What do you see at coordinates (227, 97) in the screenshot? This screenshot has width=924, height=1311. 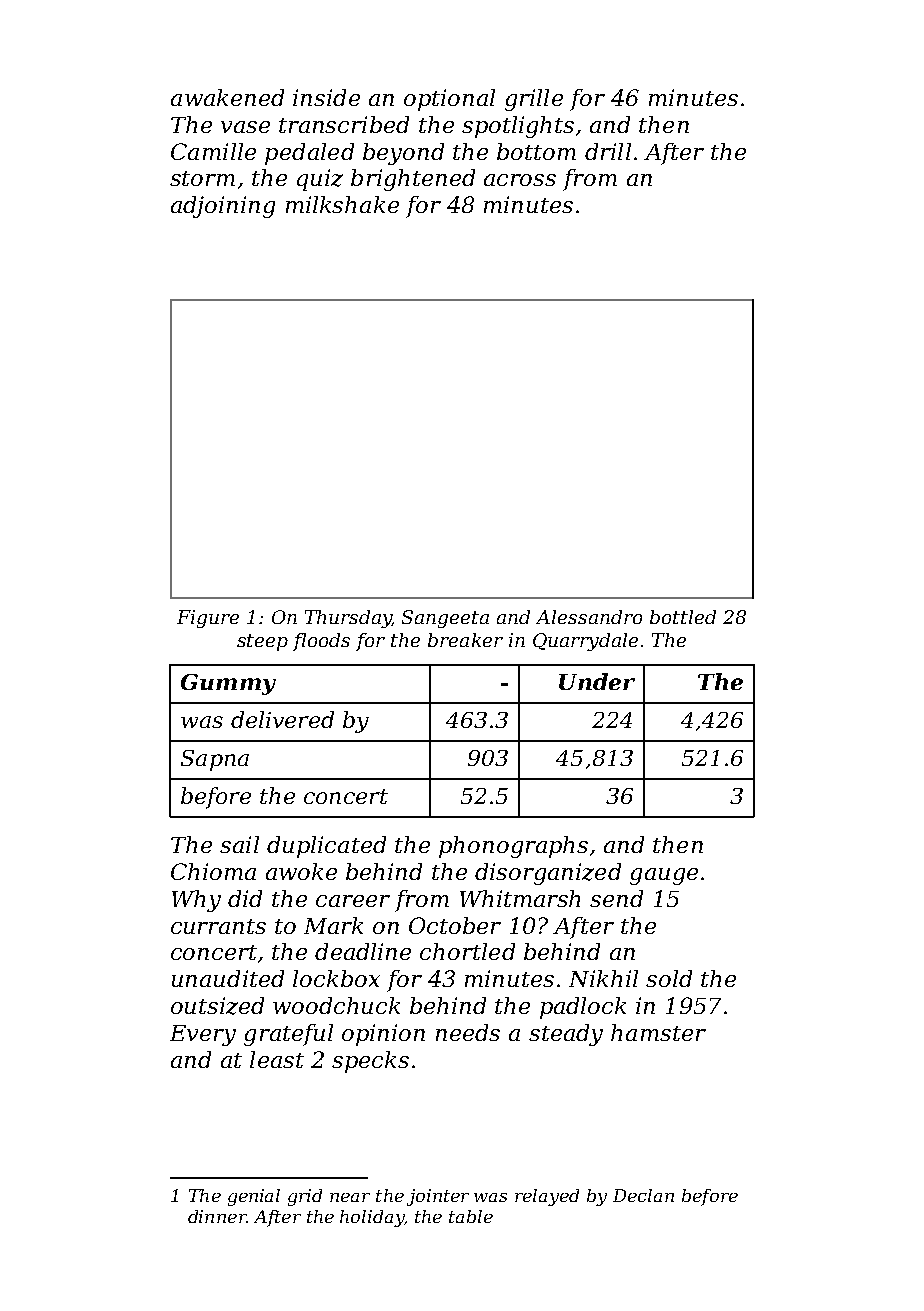 I see `awakened` at bounding box center [227, 97].
